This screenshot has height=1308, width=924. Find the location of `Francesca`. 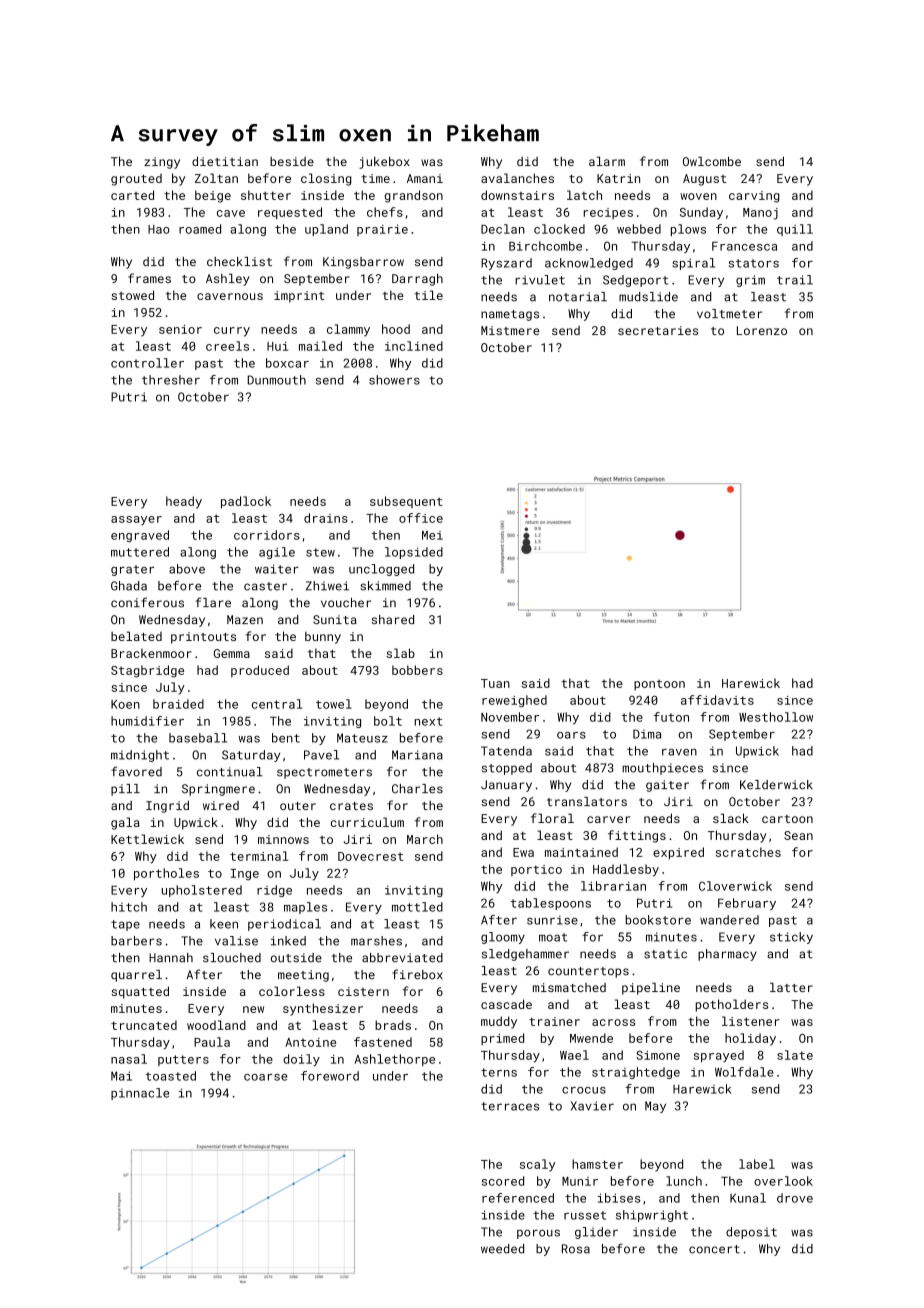

Francesca is located at coordinates (744, 246).
